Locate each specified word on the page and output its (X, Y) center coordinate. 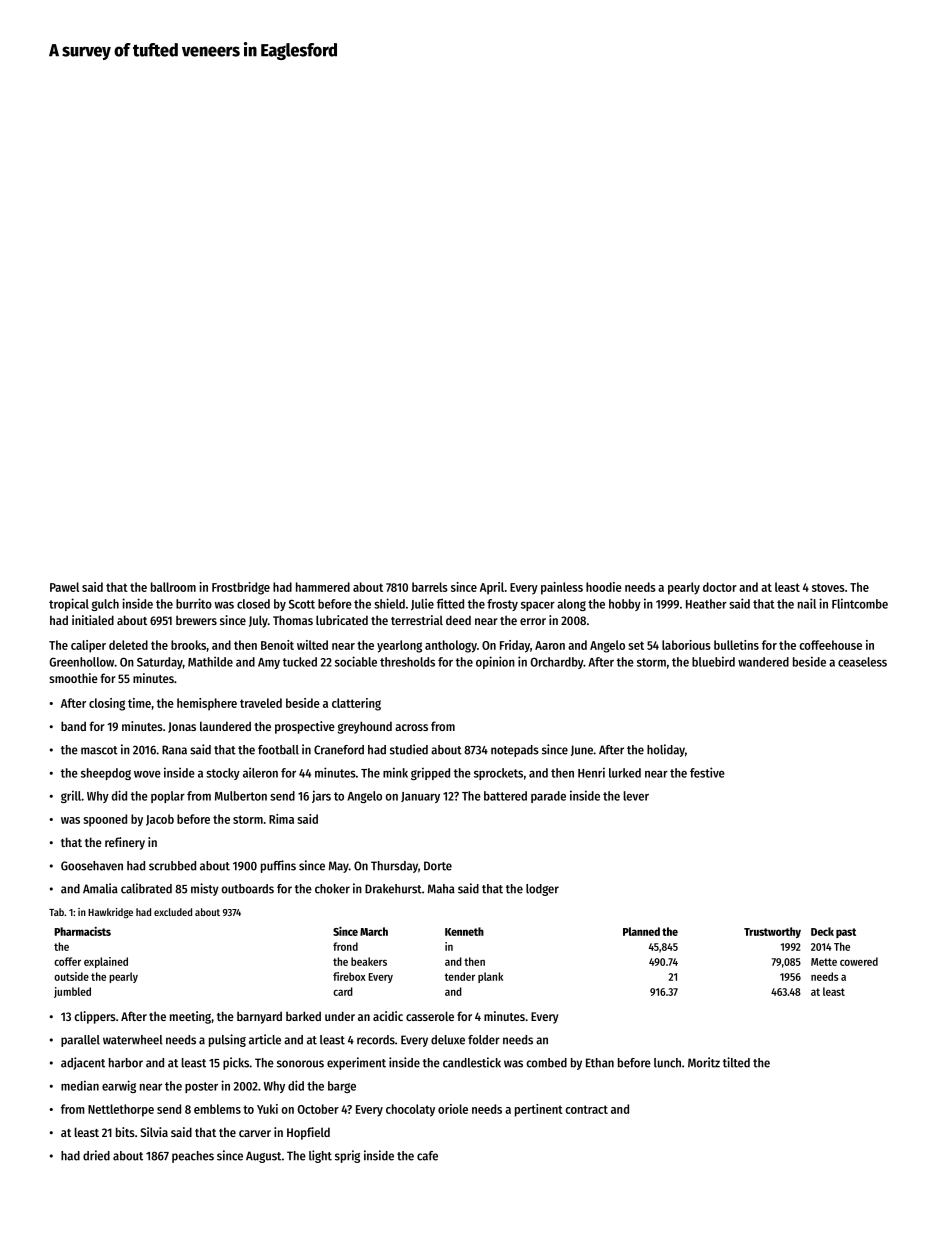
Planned (641, 931)
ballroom (173, 587)
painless (562, 588)
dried (96, 1155)
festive (707, 772)
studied (409, 749)
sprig (347, 1156)
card (343, 991)
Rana (174, 750)
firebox (349, 976)
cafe (427, 1156)
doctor (720, 587)
